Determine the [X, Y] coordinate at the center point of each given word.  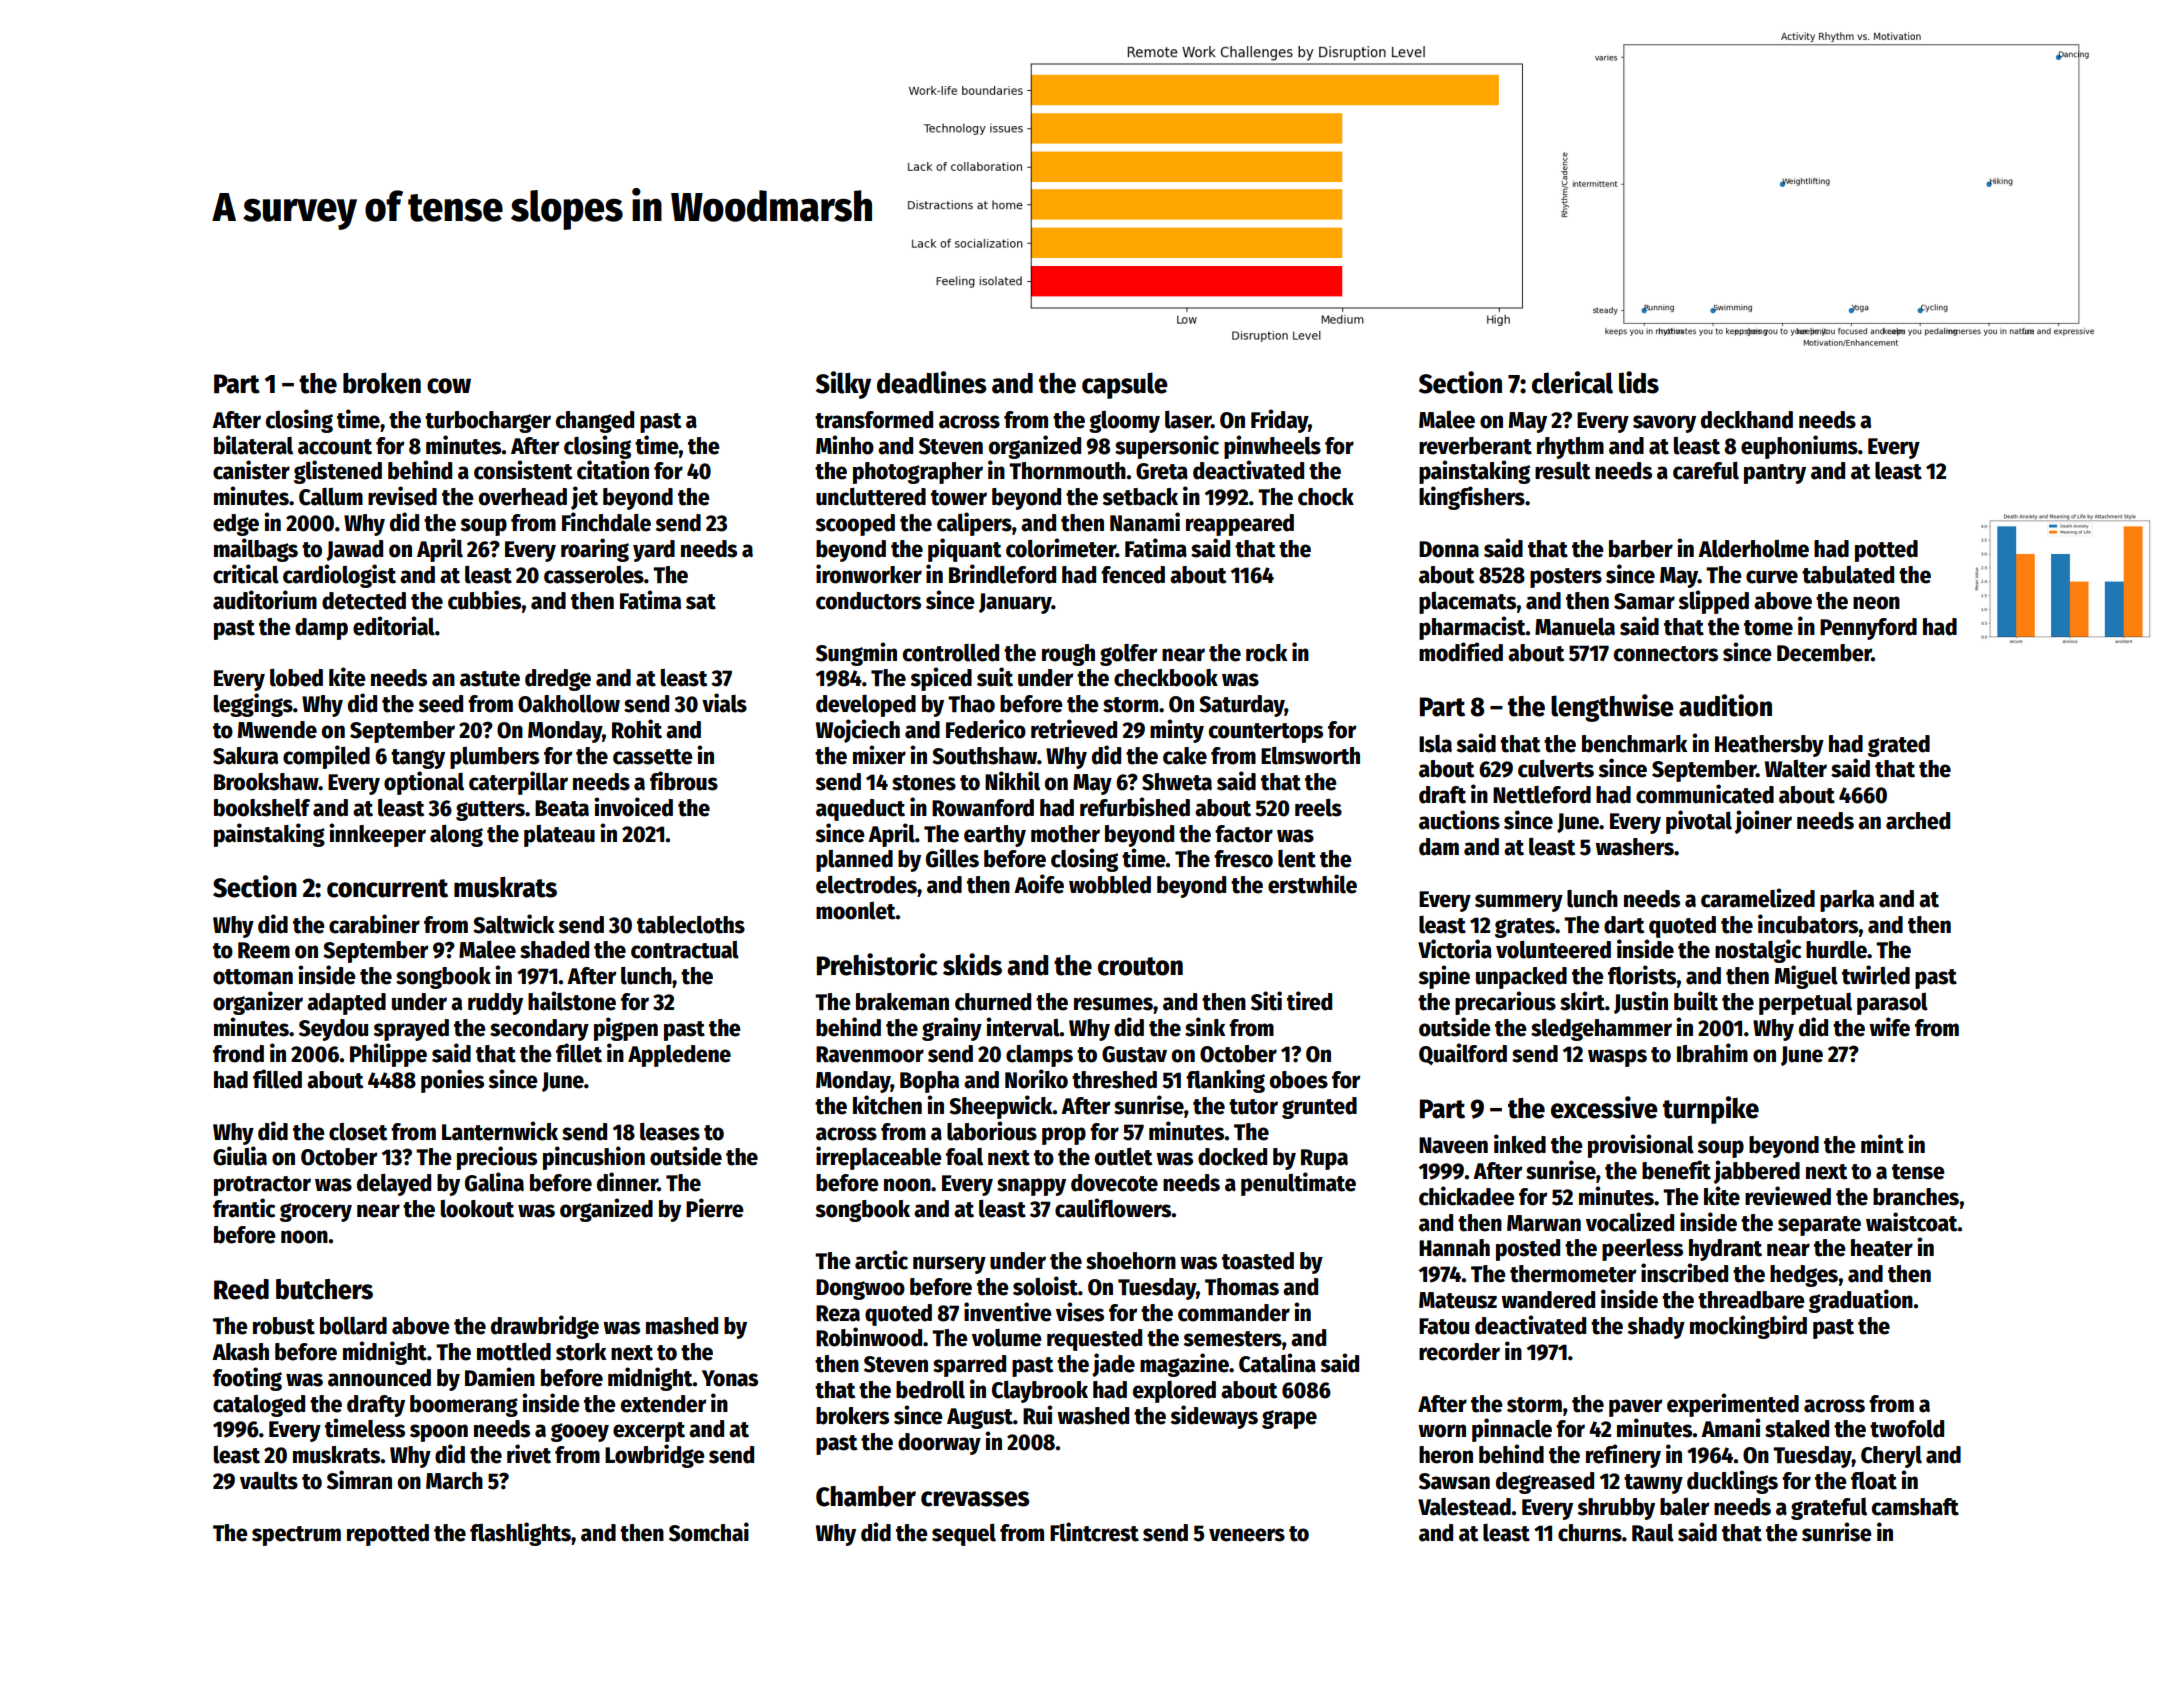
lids [1639, 382]
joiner [1763, 822]
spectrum [296, 1536]
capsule [1125, 385]
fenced [1133, 575]
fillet [579, 1053]
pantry [1775, 474]
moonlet [856, 911]
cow [449, 386]
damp [321, 629]
